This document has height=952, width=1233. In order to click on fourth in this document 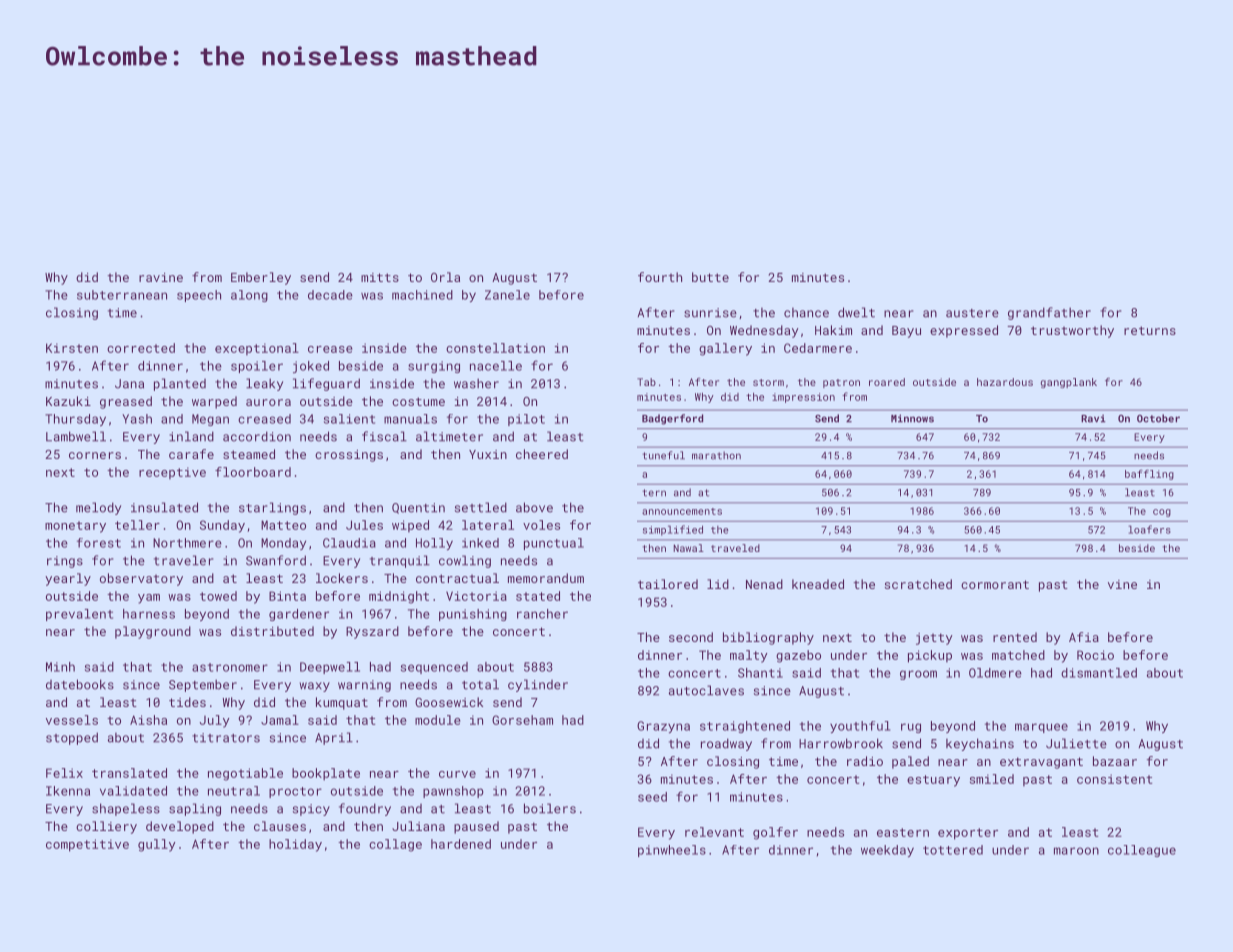, I will do `click(660, 277)`.
